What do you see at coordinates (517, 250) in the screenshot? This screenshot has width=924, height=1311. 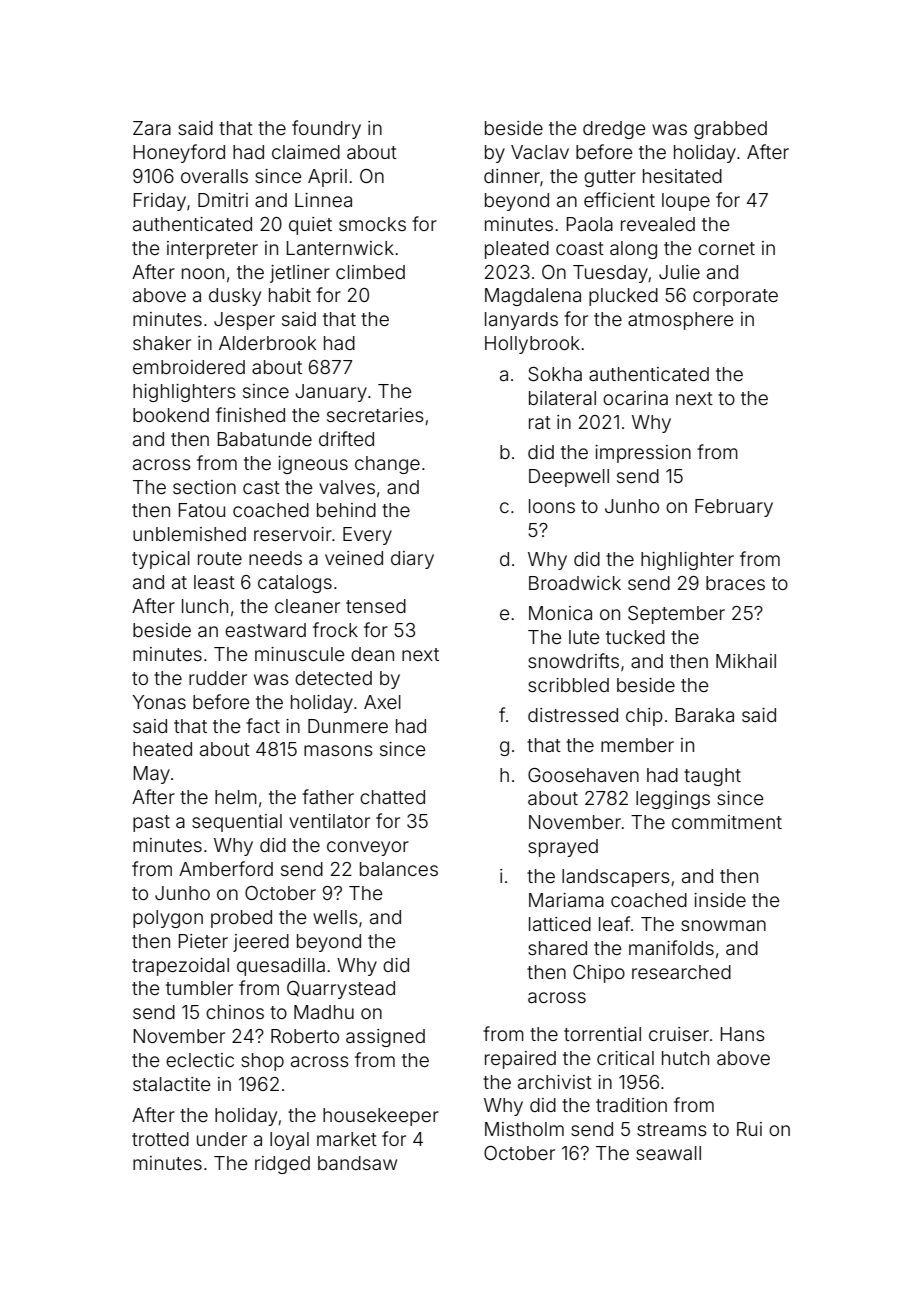 I see `pleated` at bounding box center [517, 250].
